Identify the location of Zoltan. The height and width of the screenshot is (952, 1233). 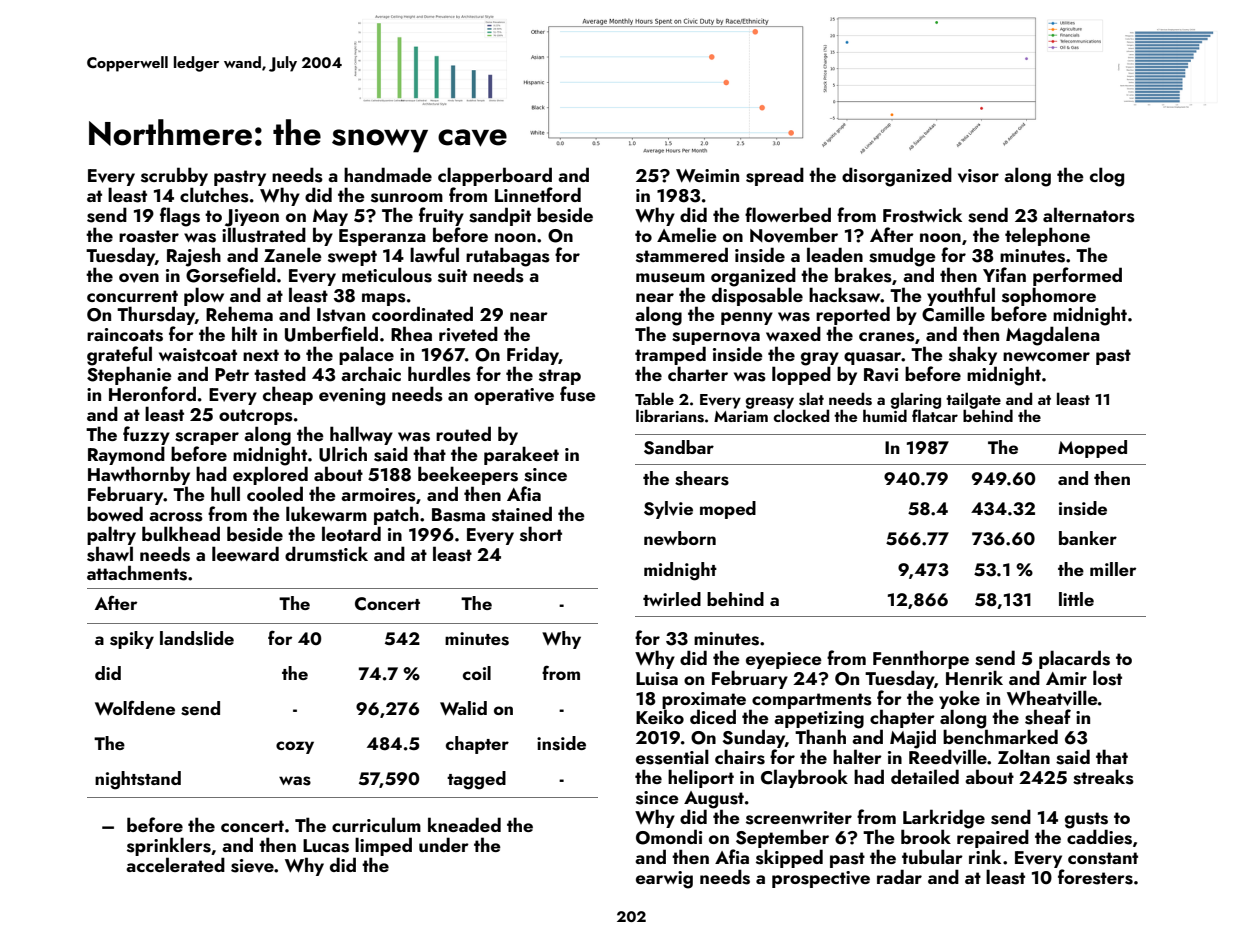
(1024, 756).
